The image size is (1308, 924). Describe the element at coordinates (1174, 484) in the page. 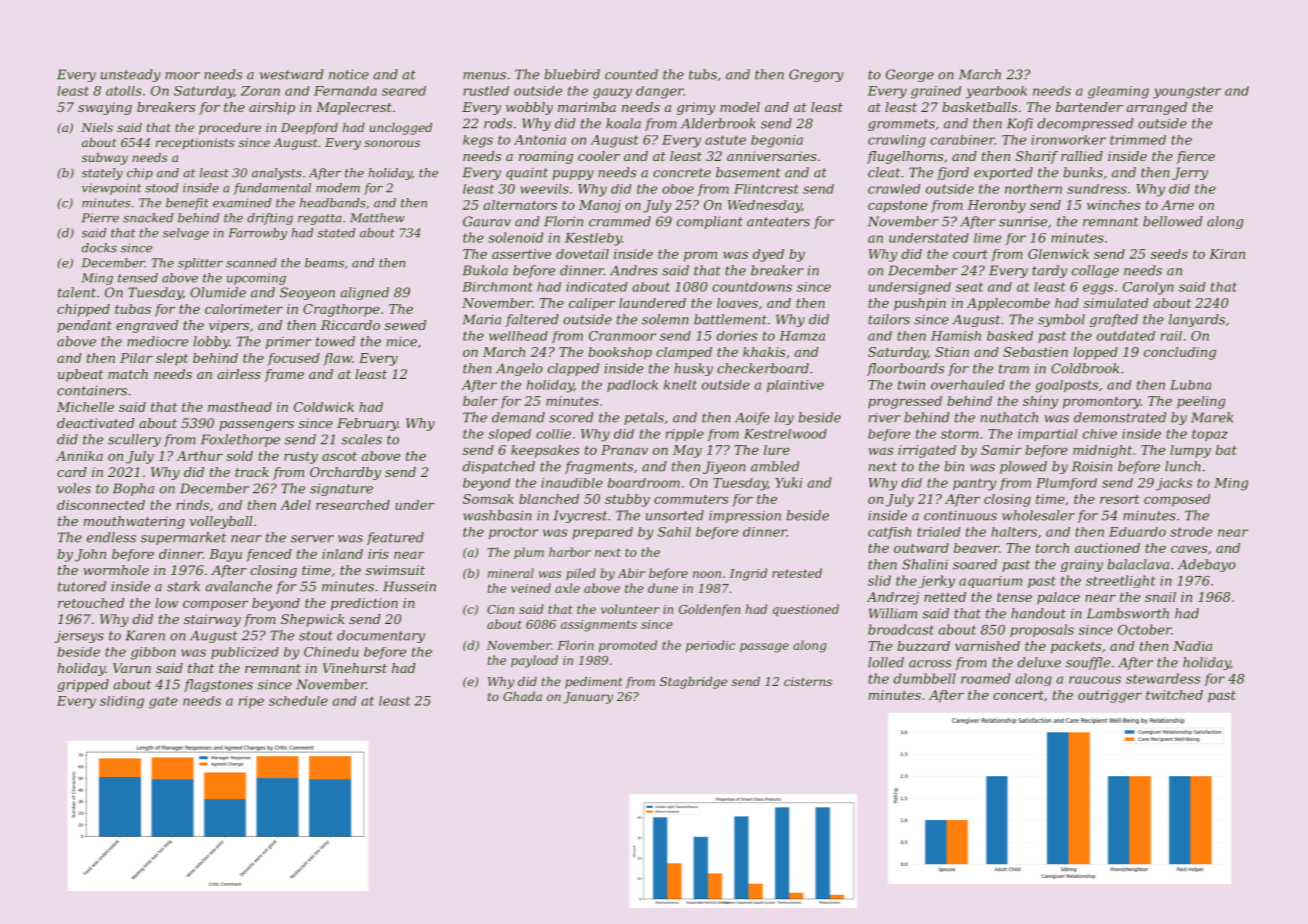

I see `jacks` at that location.
